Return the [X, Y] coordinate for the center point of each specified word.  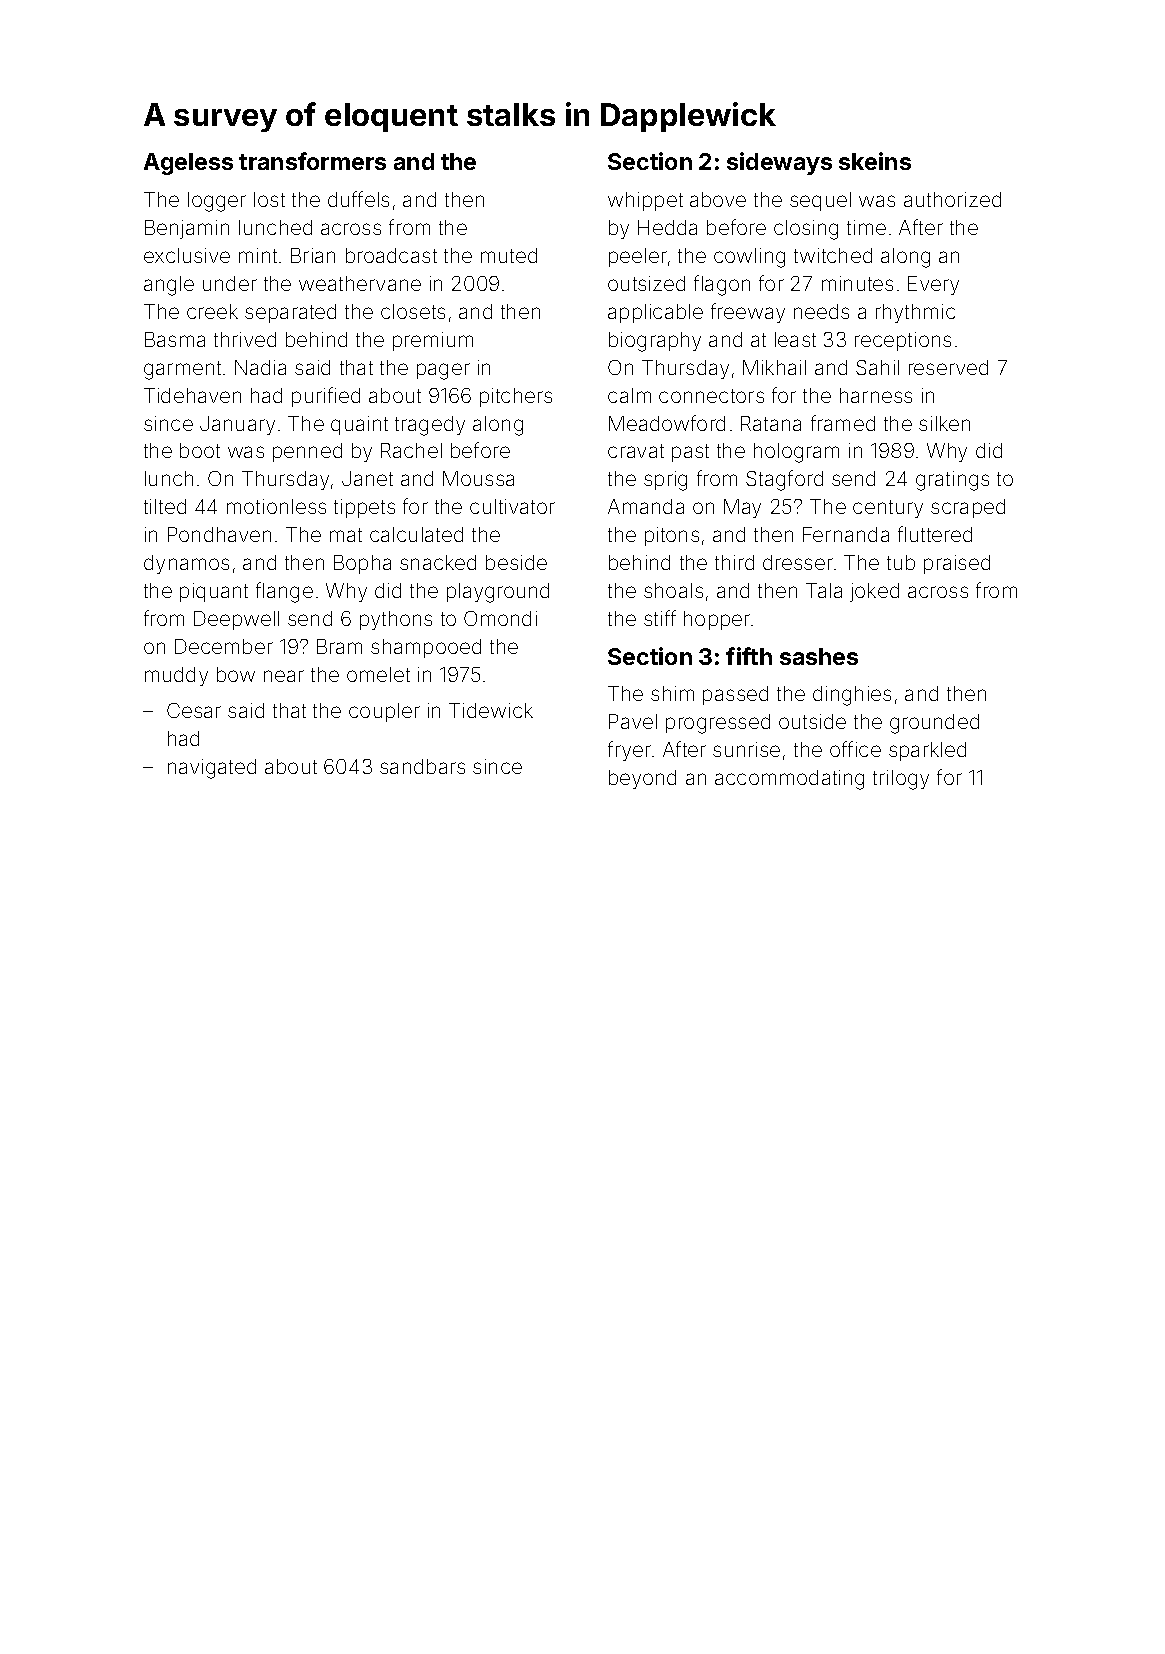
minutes [857, 283]
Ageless [188, 164]
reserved [948, 367]
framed [843, 423]
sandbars [422, 766]
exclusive [187, 255]
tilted [165, 506]
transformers [312, 161]
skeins [875, 161]
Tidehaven [192, 395]
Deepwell [236, 620]
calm [629, 395]
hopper [717, 620]
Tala [824, 590]
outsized [646, 283]
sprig [665, 481]
